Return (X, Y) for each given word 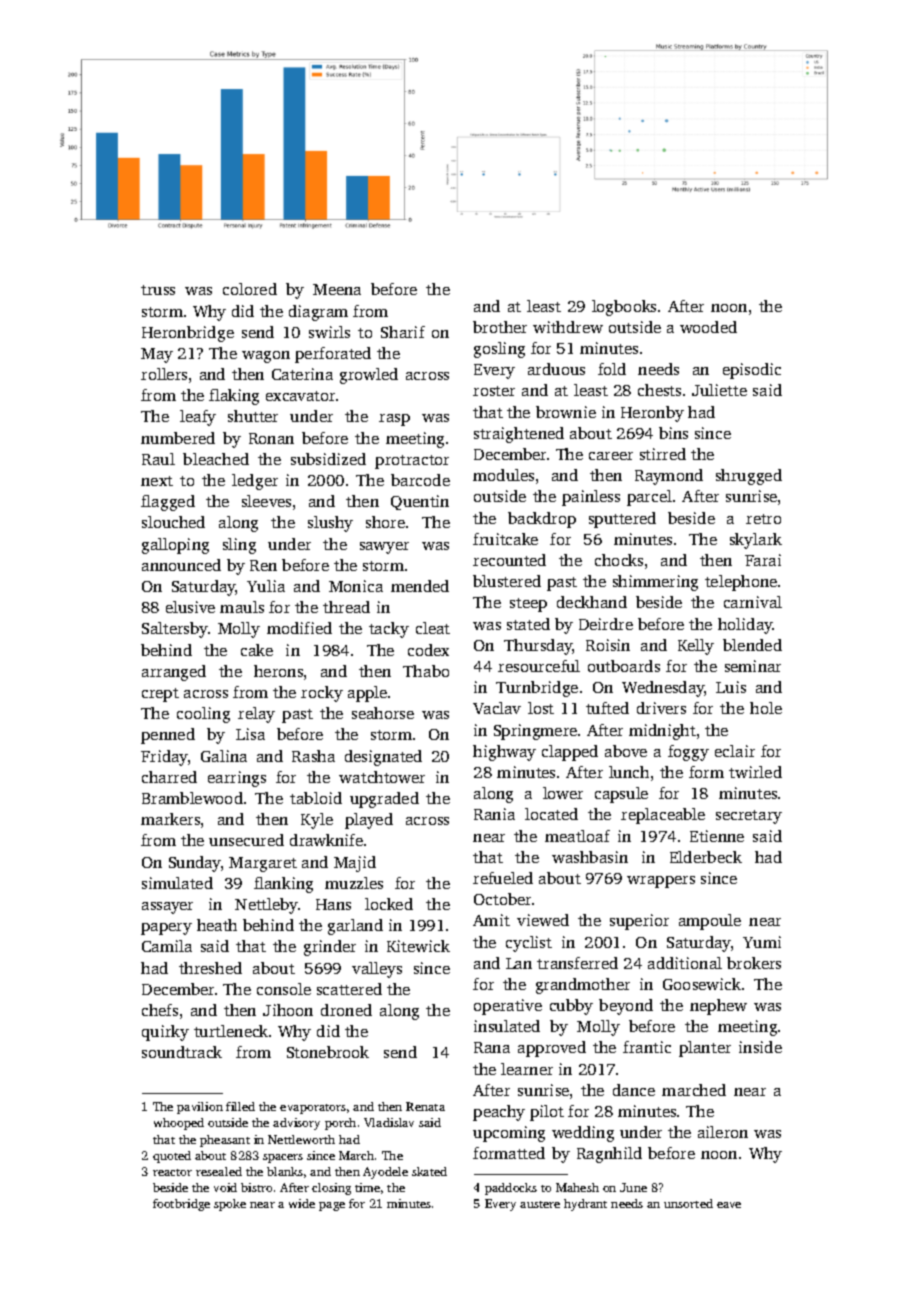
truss (158, 290)
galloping (175, 546)
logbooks (624, 308)
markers (170, 819)
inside (760, 1047)
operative (508, 1007)
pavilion (200, 1108)
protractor (412, 462)
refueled (503, 878)
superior (639, 922)
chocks (619, 560)
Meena (337, 289)
